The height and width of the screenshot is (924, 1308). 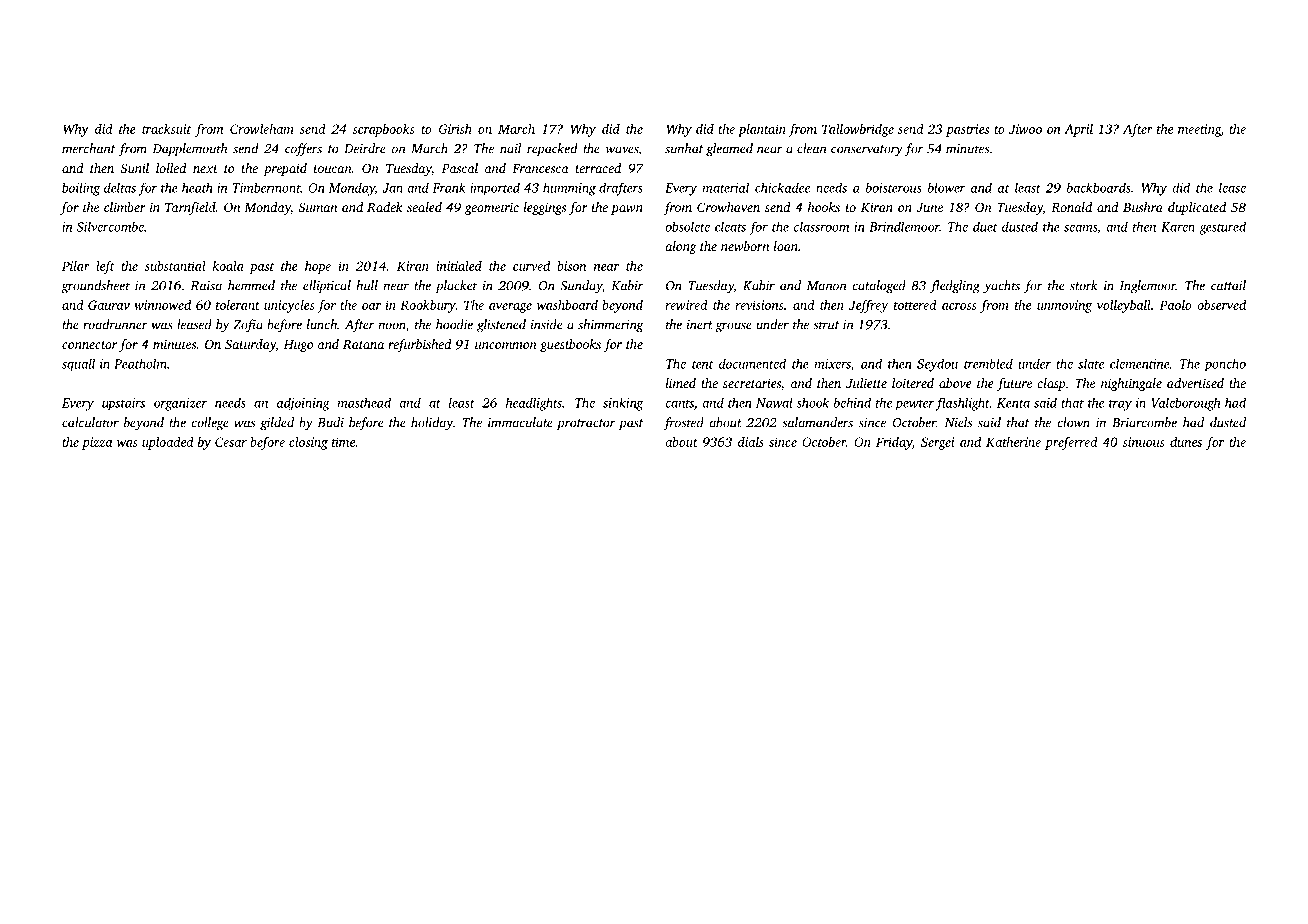 What do you see at coordinates (210, 424) in the screenshot?
I see `college` at bounding box center [210, 424].
